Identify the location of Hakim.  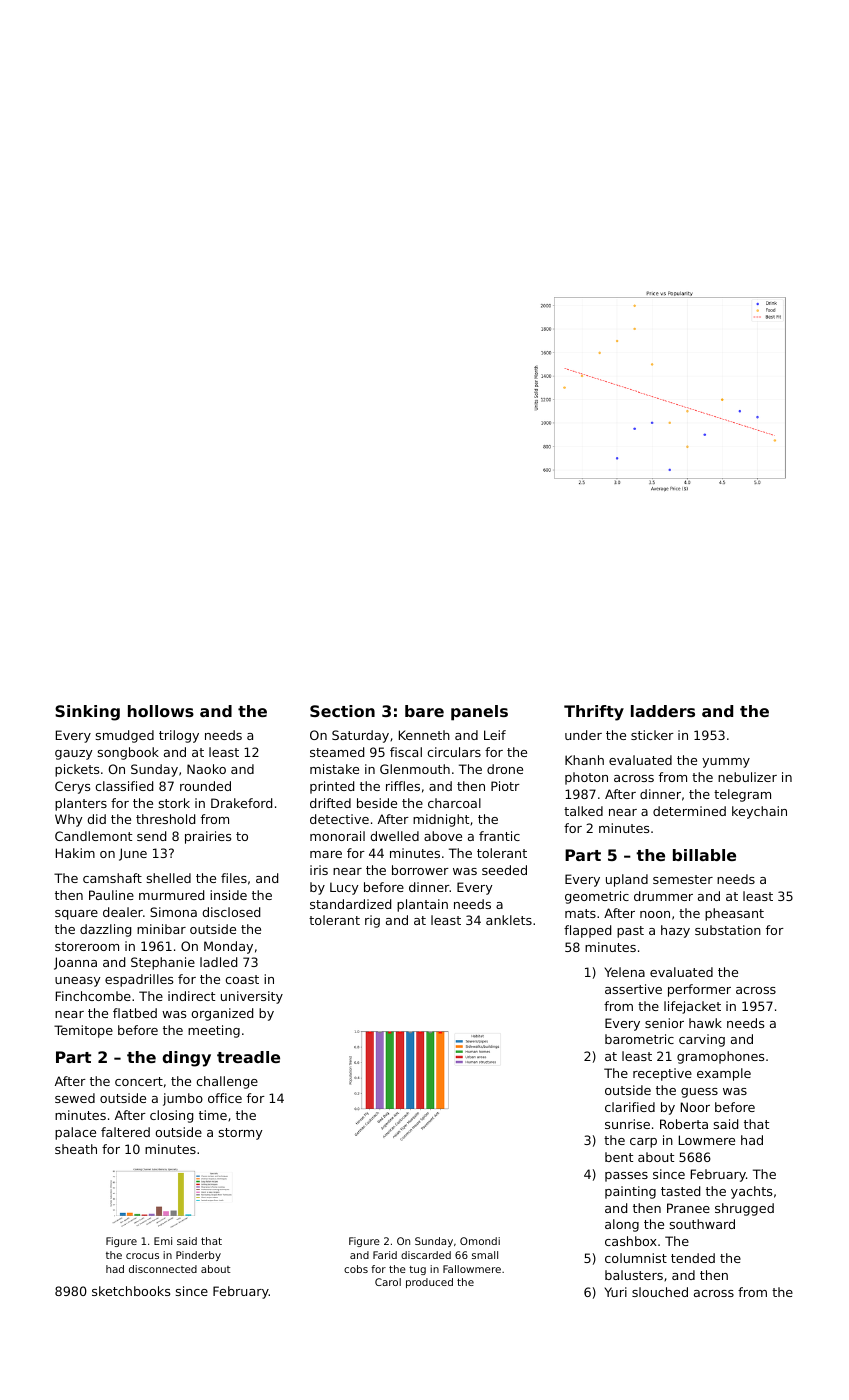
(75, 853).
